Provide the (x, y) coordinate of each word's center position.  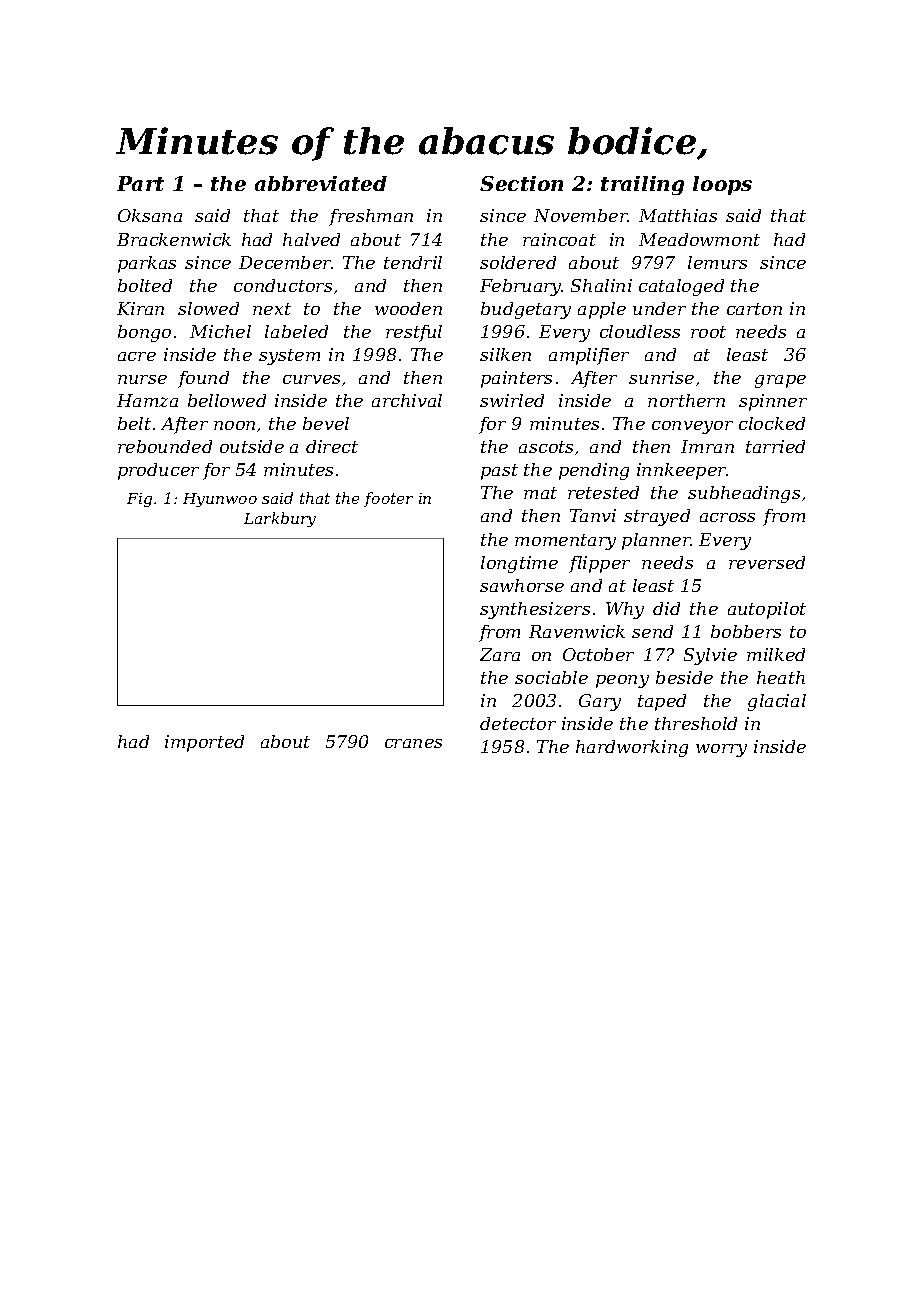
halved (311, 239)
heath (781, 677)
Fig (139, 500)
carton (754, 309)
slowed (208, 308)
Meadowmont (699, 239)
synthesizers (535, 610)
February (521, 287)
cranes (413, 743)
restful (414, 333)
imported (204, 743)
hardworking (632, 748)
